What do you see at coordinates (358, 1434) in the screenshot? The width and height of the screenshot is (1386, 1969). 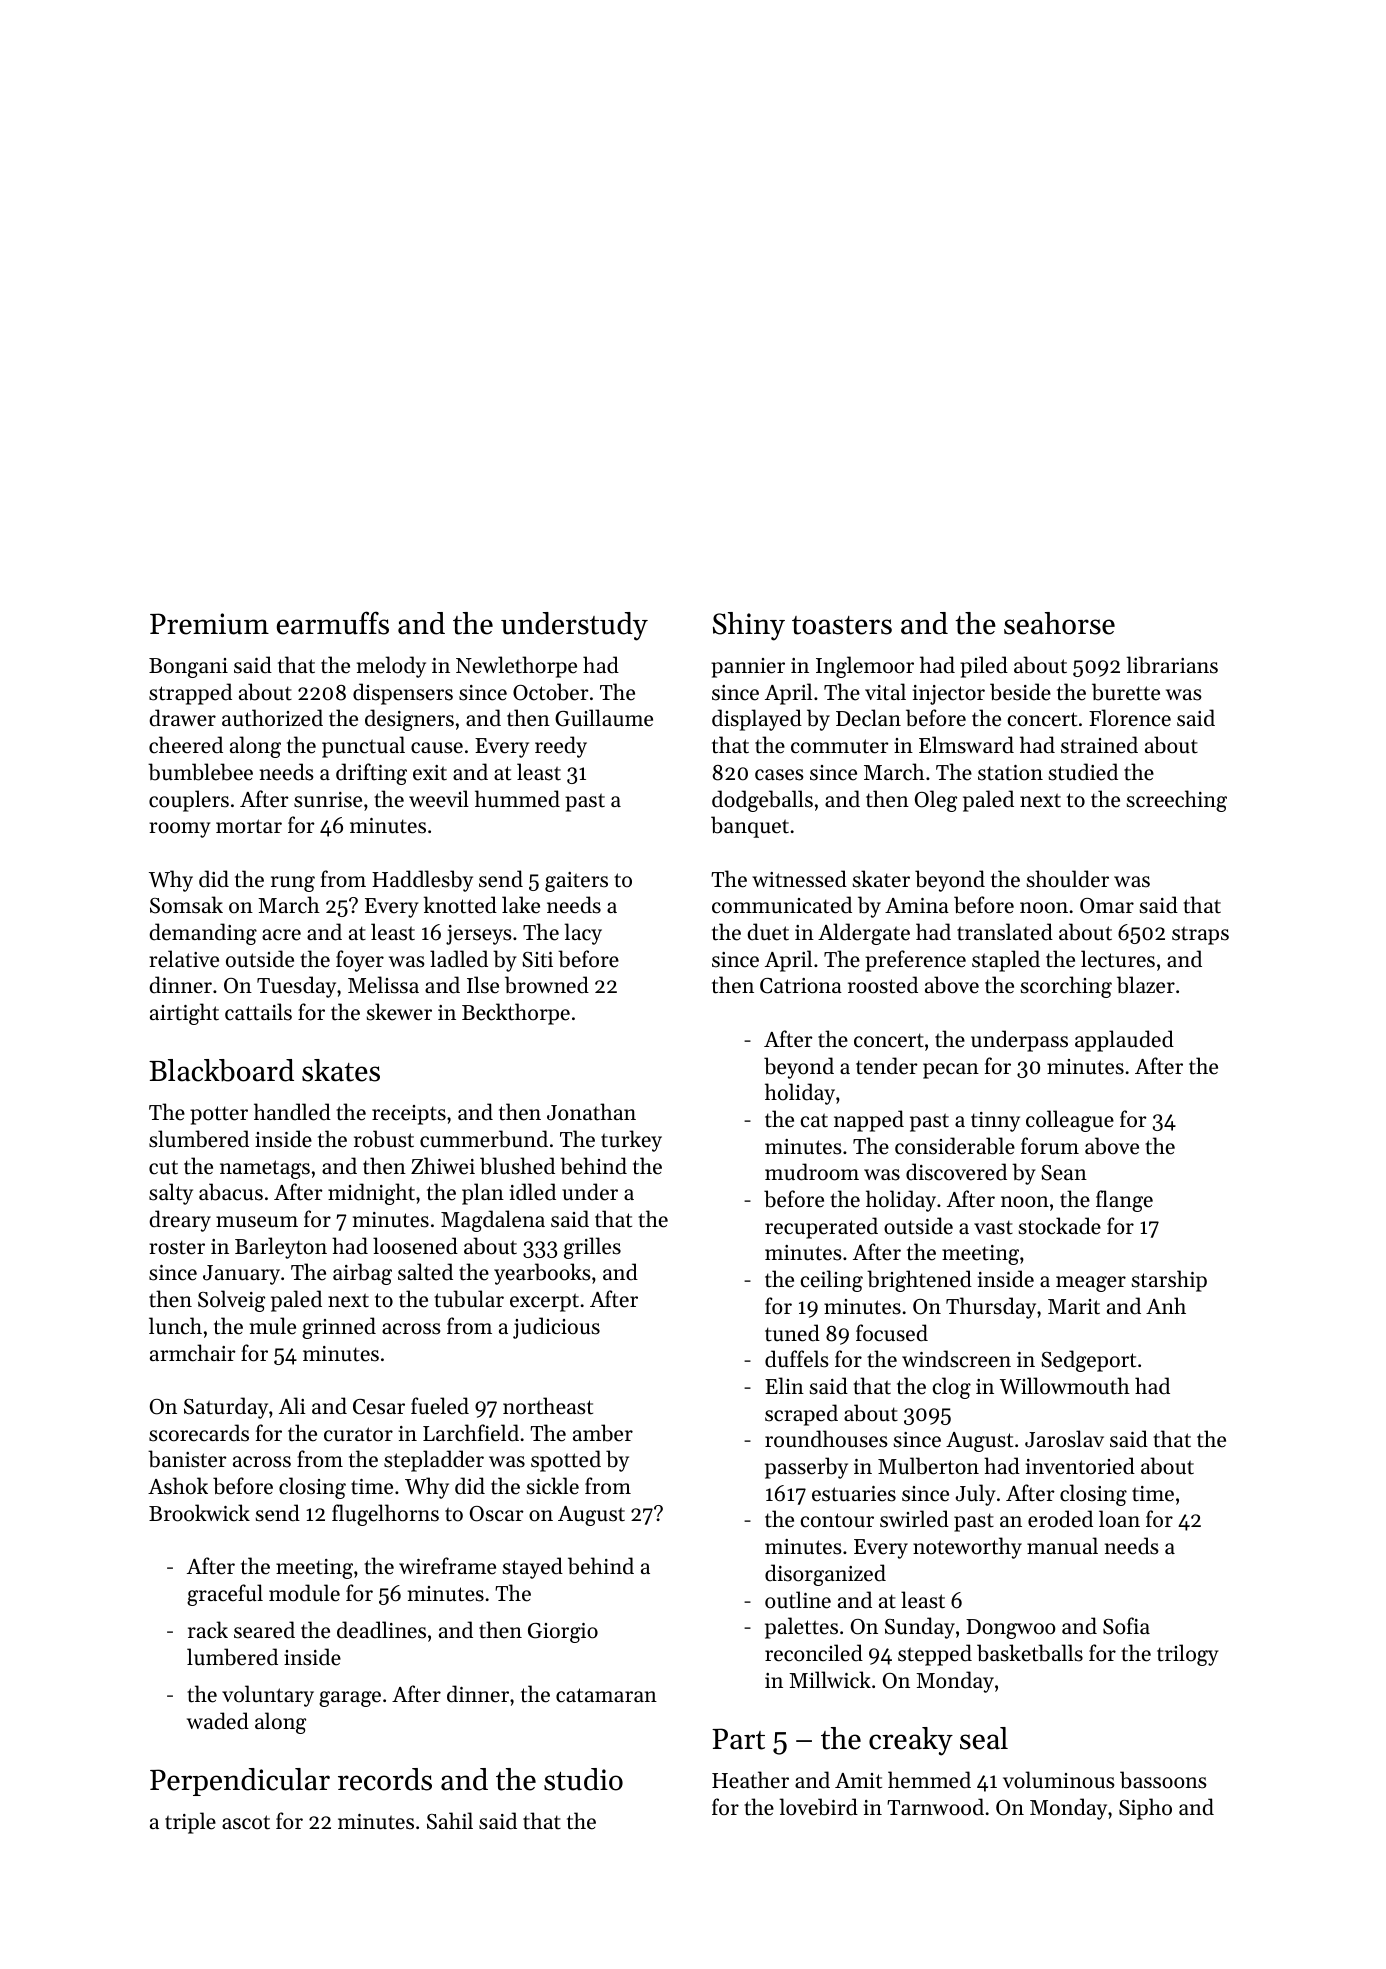 I see `curator` at bounding box center [358, 1434].
